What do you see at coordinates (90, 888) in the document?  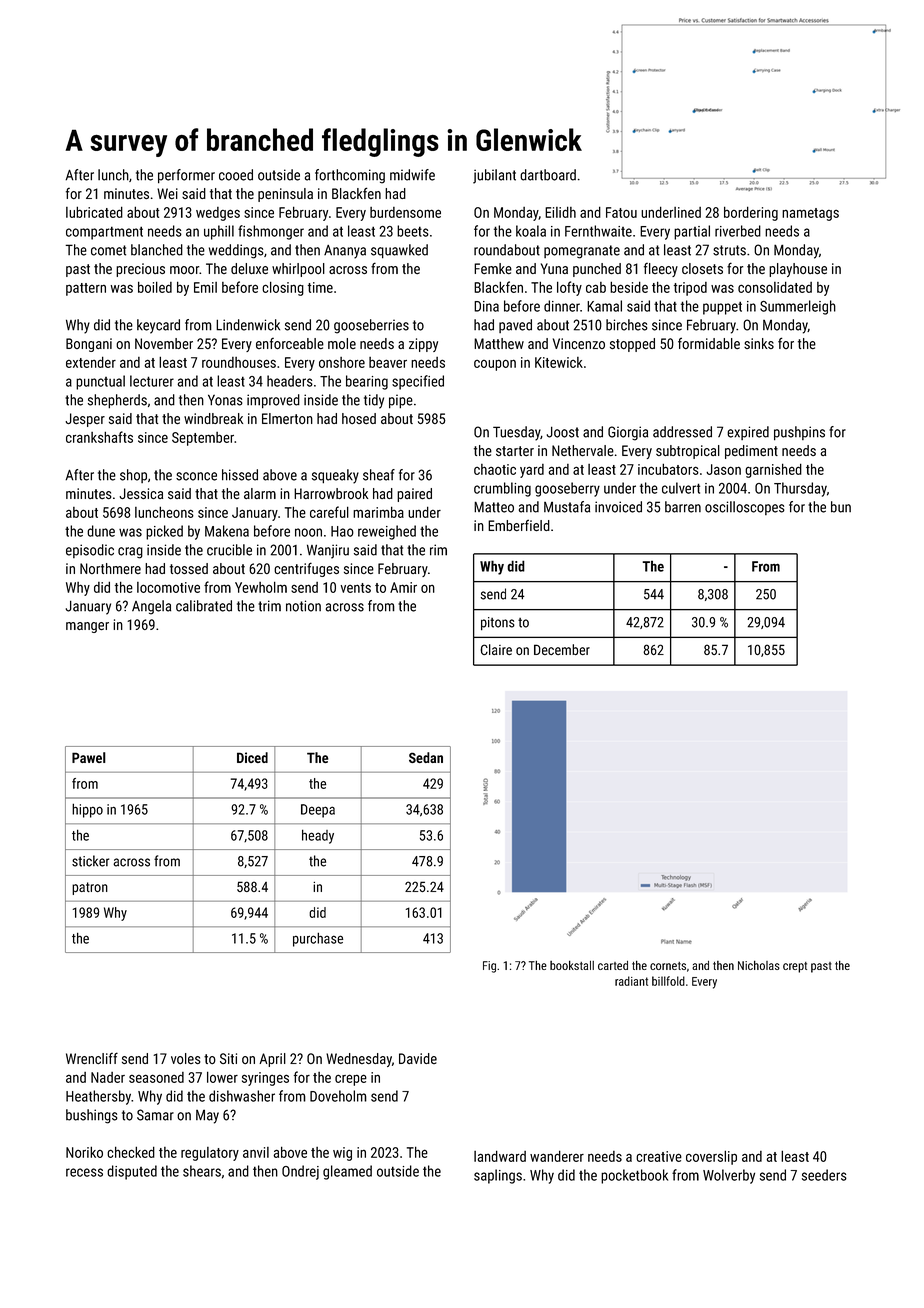 I see `patron` at bounding box center [90, 888].
